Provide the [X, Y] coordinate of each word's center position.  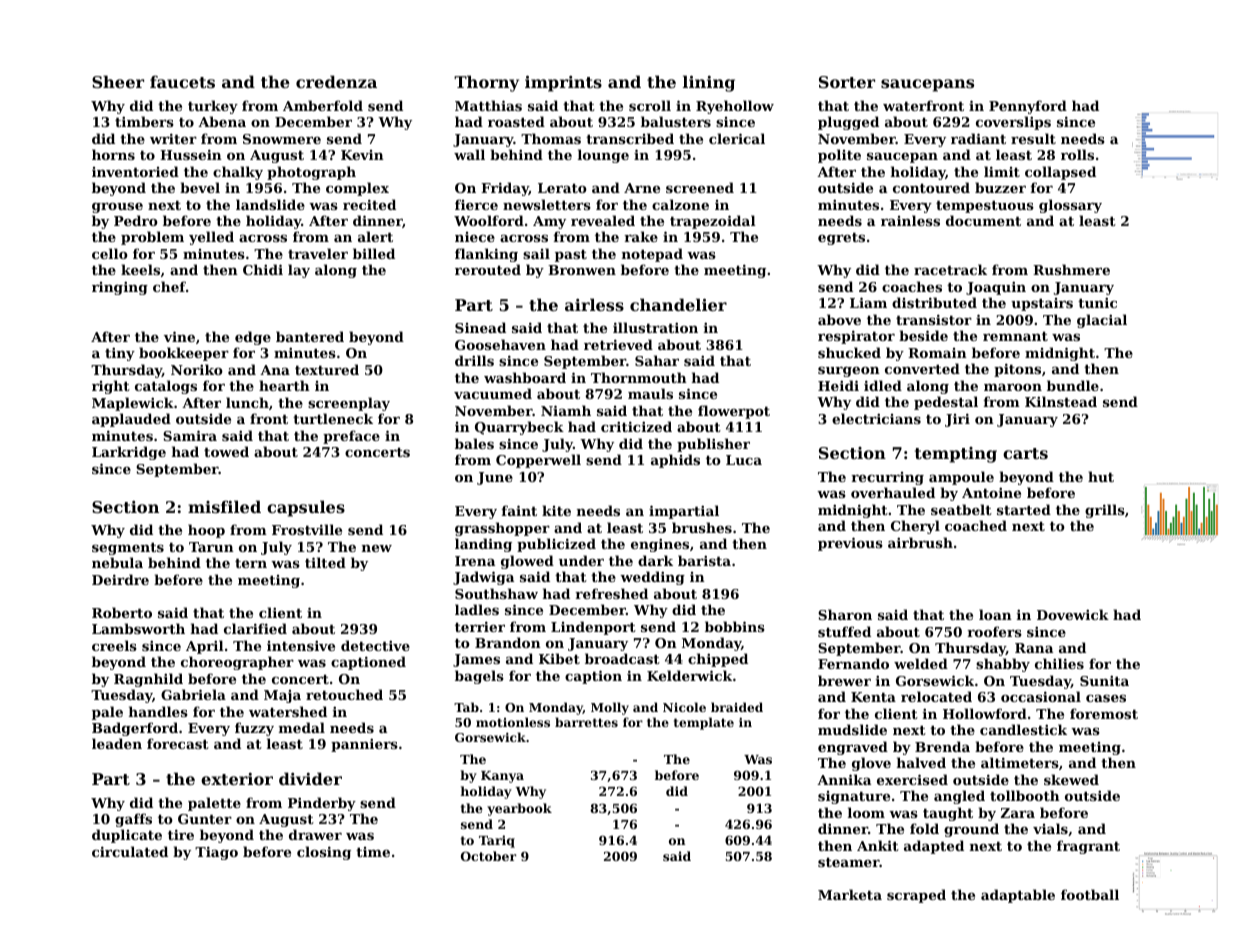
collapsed [1060, 173]
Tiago [216, 853]
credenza [336, 81]
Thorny [486, 83]
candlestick [1023, 729]
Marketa [850, 894]
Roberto [122, 612]
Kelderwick [689, 675]
